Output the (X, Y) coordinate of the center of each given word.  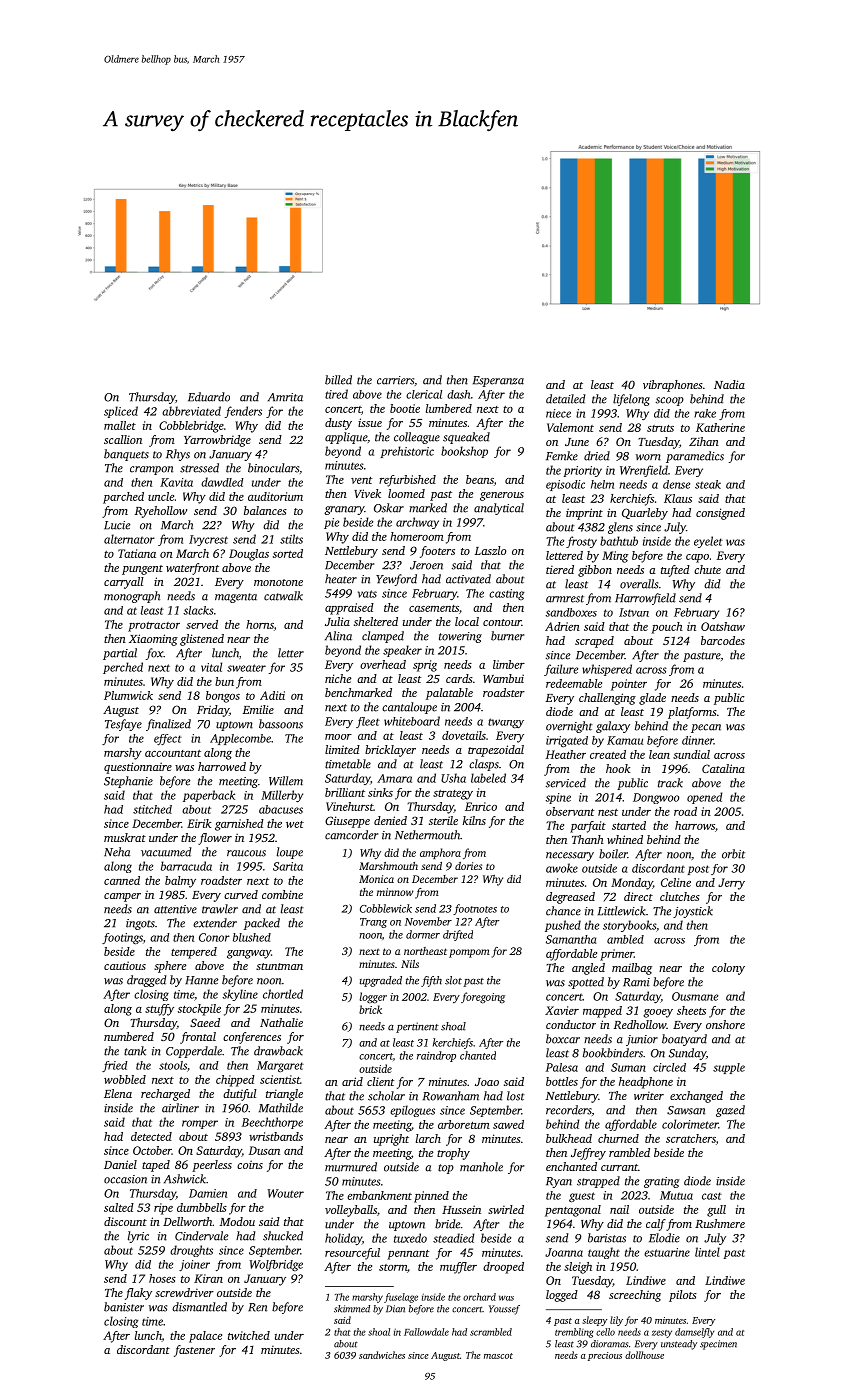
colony (728, 969)
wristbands (276, 1136)
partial (120, 654)
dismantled (199, 1307)
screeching (635, 1296)
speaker (402, 651)
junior (642, 1040)
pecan (706, 728)
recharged (165, 1095)
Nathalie (281, 1022)
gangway (249, 954)
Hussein (461, 1209)
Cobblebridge (191, 427)
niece (558, 413)
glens (620, 528)
